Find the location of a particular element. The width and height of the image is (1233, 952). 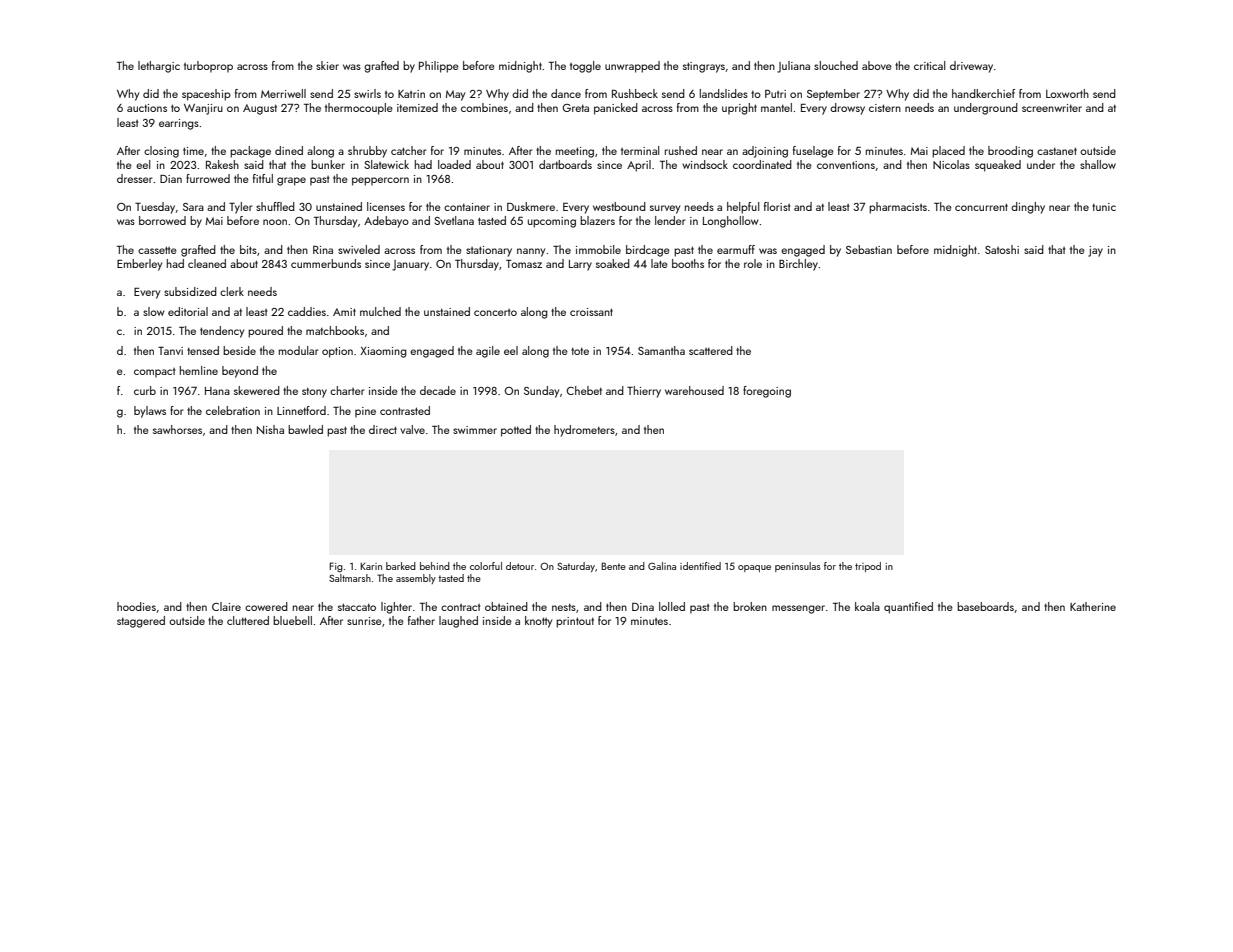

jay is located at coordinates (1095, 251).
